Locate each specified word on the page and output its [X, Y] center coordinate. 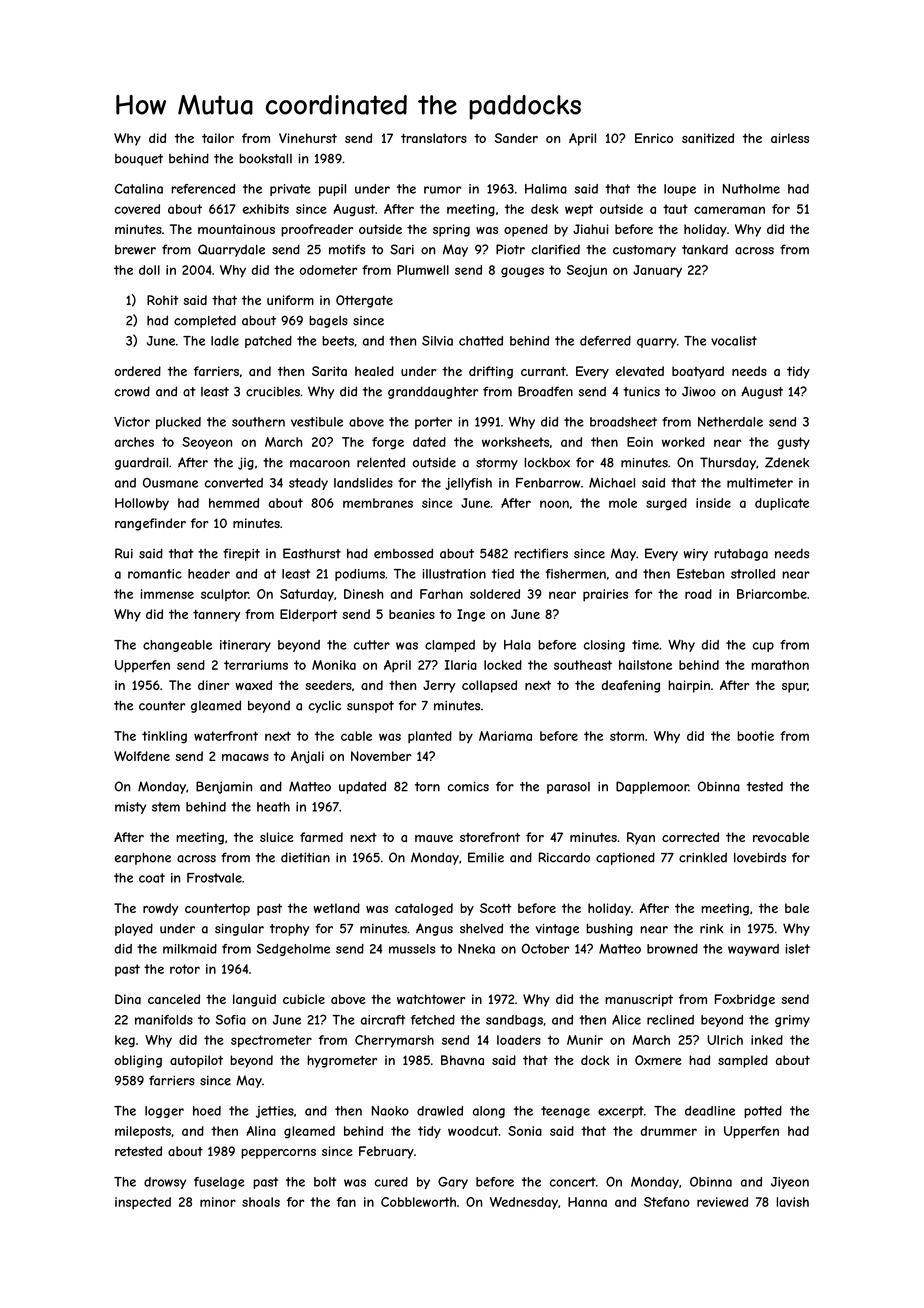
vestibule [317, 422]
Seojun [587, 271]
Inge [471, 615]
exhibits [266, 209]
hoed [207, 1111]
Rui [124, 553]
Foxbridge [745, 1000]
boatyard [698, 372]
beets [338, 341]
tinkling [164, 737]
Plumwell [423, 270]
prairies [605, 595]
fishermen [576, 574]
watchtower [431, 999]
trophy [289, 930]
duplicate [782, 504]
